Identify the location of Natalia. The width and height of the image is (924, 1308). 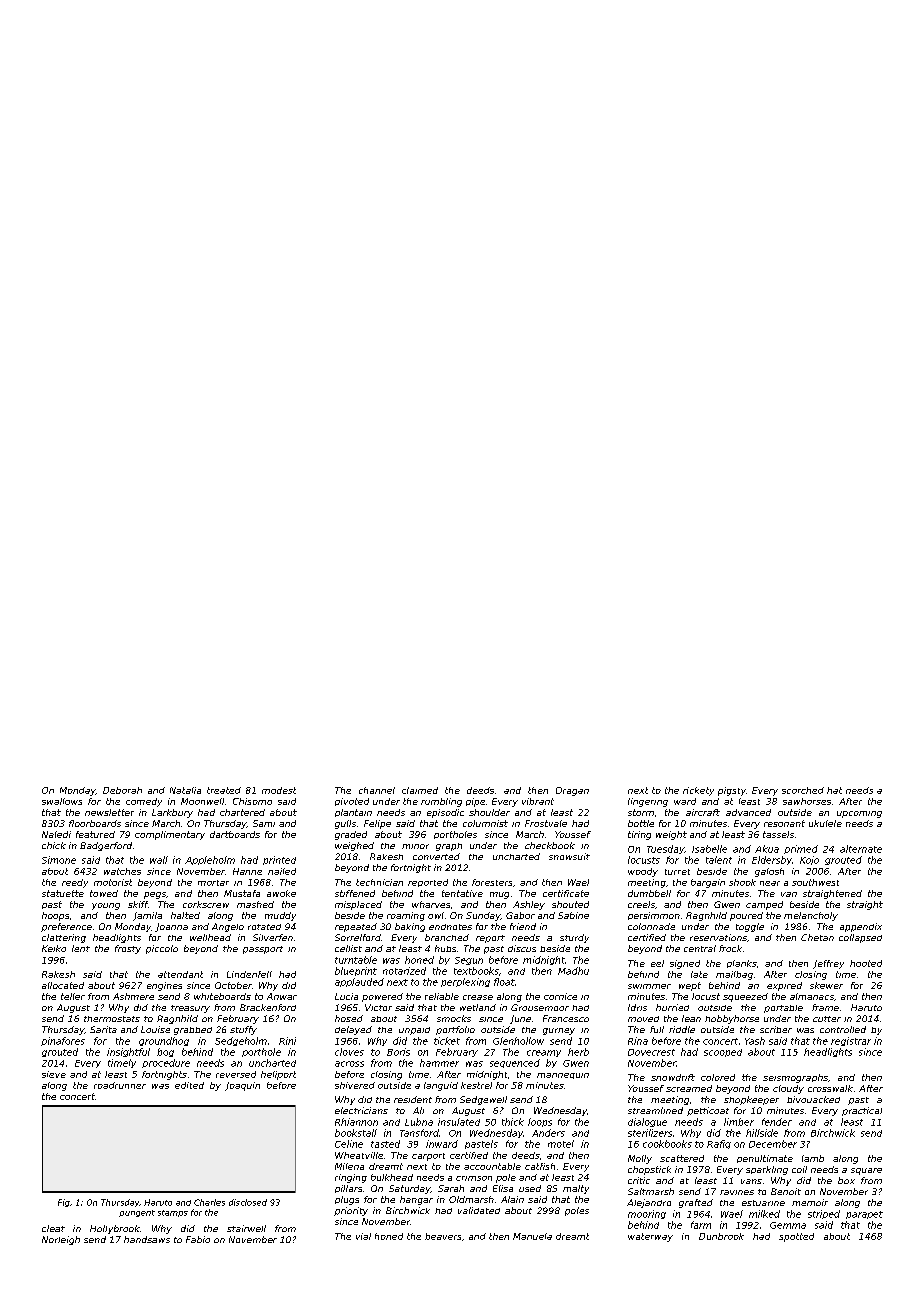
(185, 790).
